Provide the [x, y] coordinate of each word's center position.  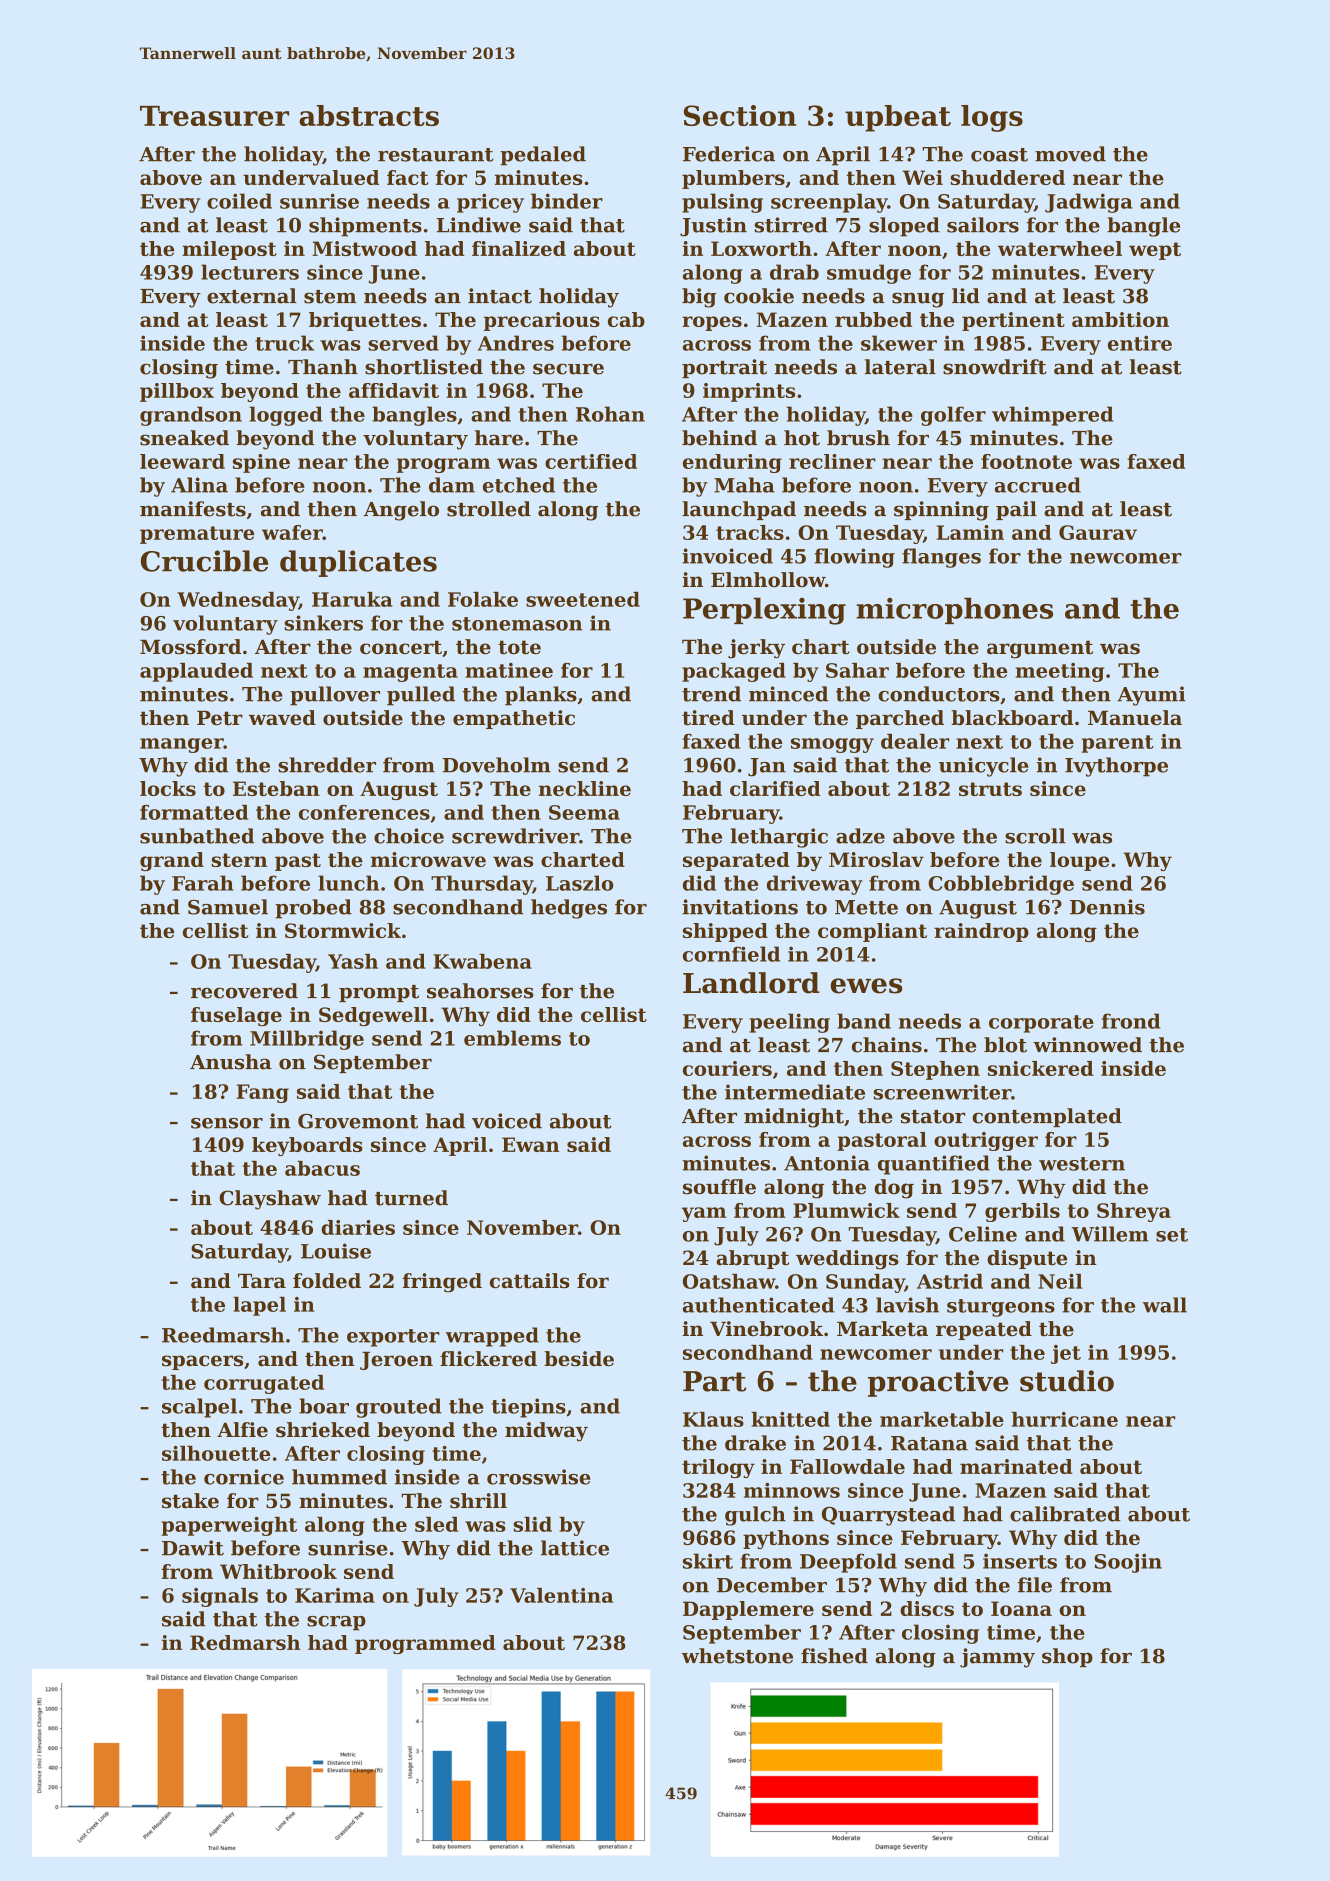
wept [1155, 251]
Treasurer [214, 116]
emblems [512, 1038]
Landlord [751, 983]
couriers [727, 1068]
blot [1005, 1045]
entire [1140, 343]
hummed [339, 1477]
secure [568, 369]
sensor [227, 1123]
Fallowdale [847, 1466]
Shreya [1134, 1212]
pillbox [177, 392]
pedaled [543, 156]
